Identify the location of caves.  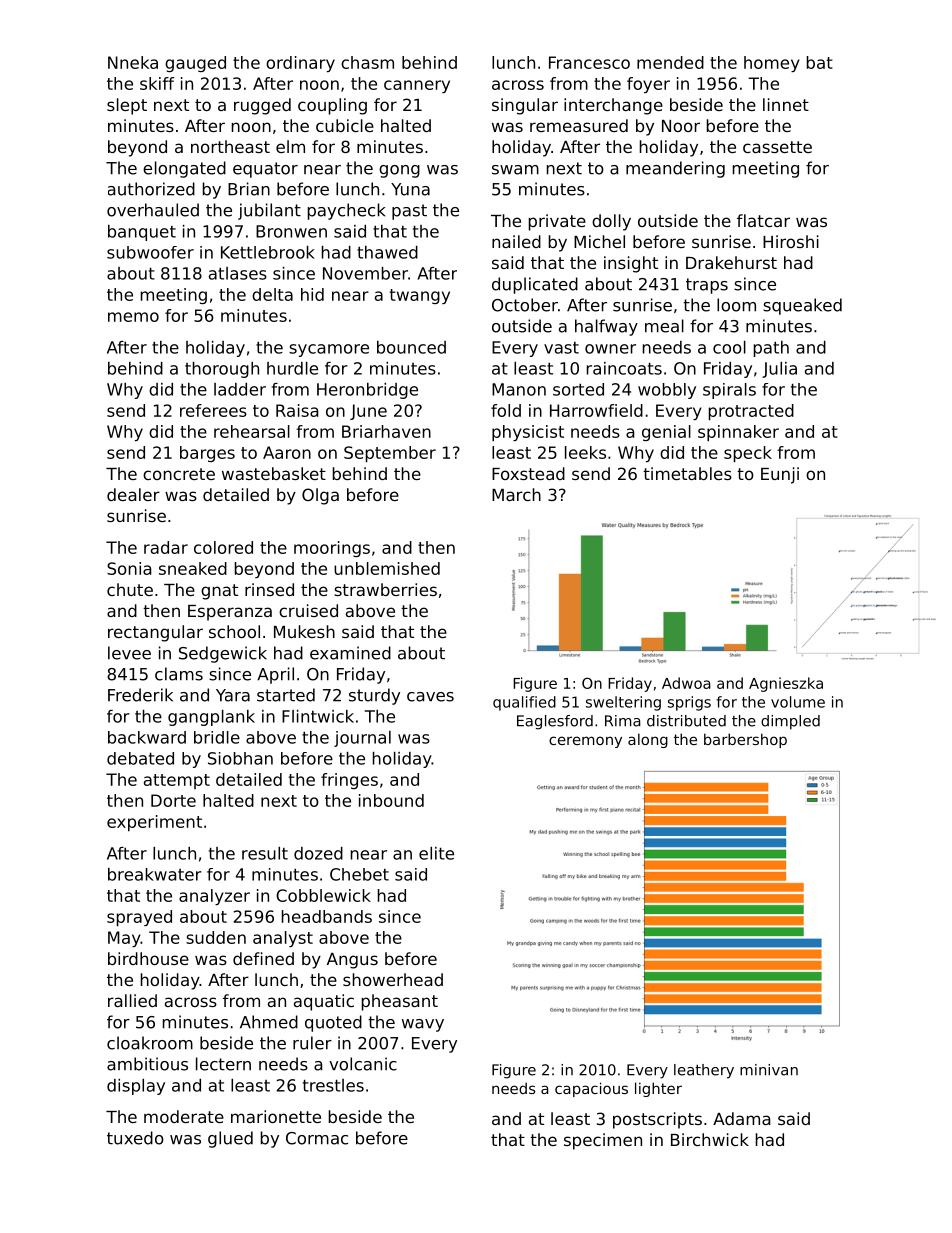
(430, 697).
